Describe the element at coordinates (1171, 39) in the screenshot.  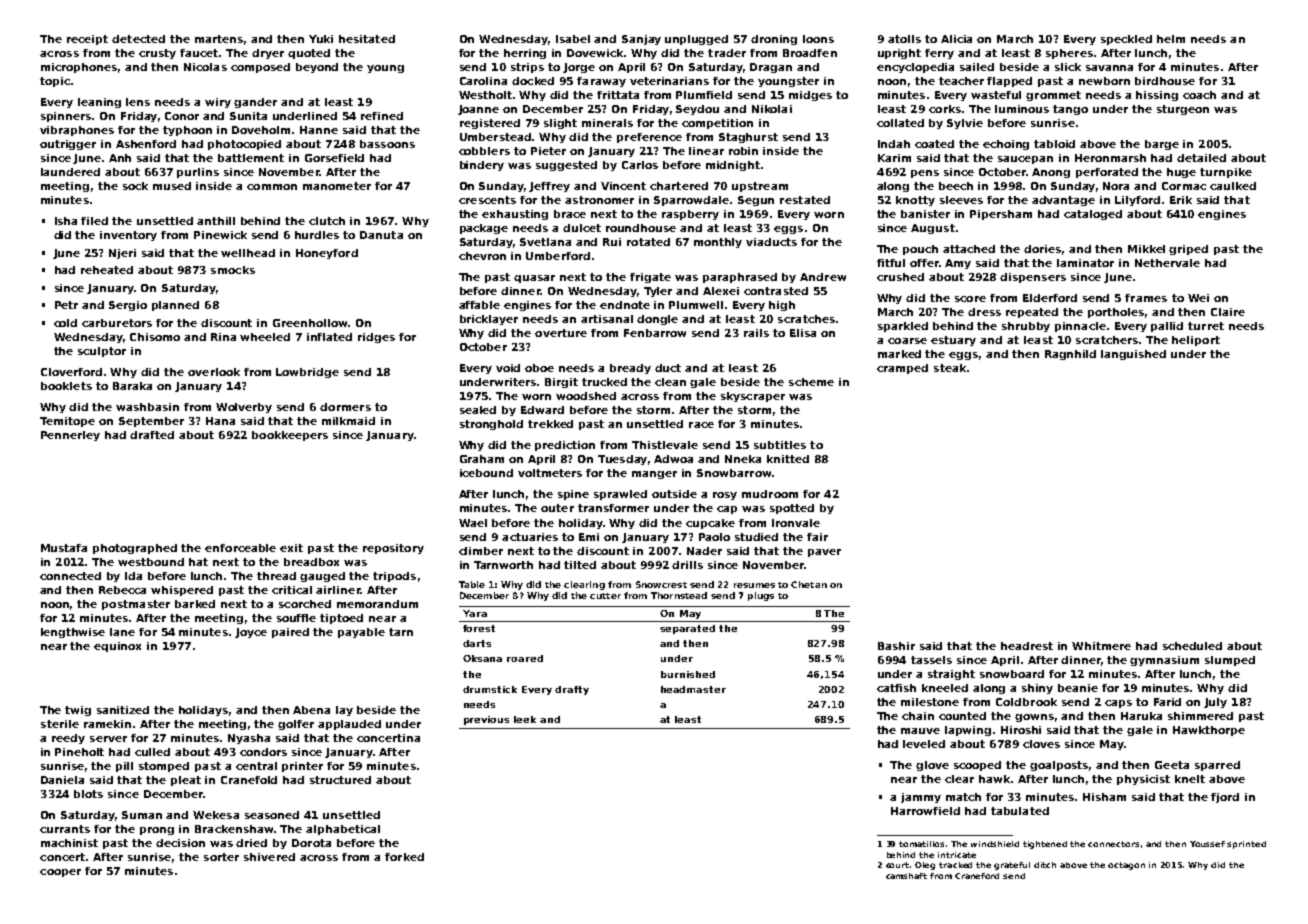
I see `helm` at that location.
